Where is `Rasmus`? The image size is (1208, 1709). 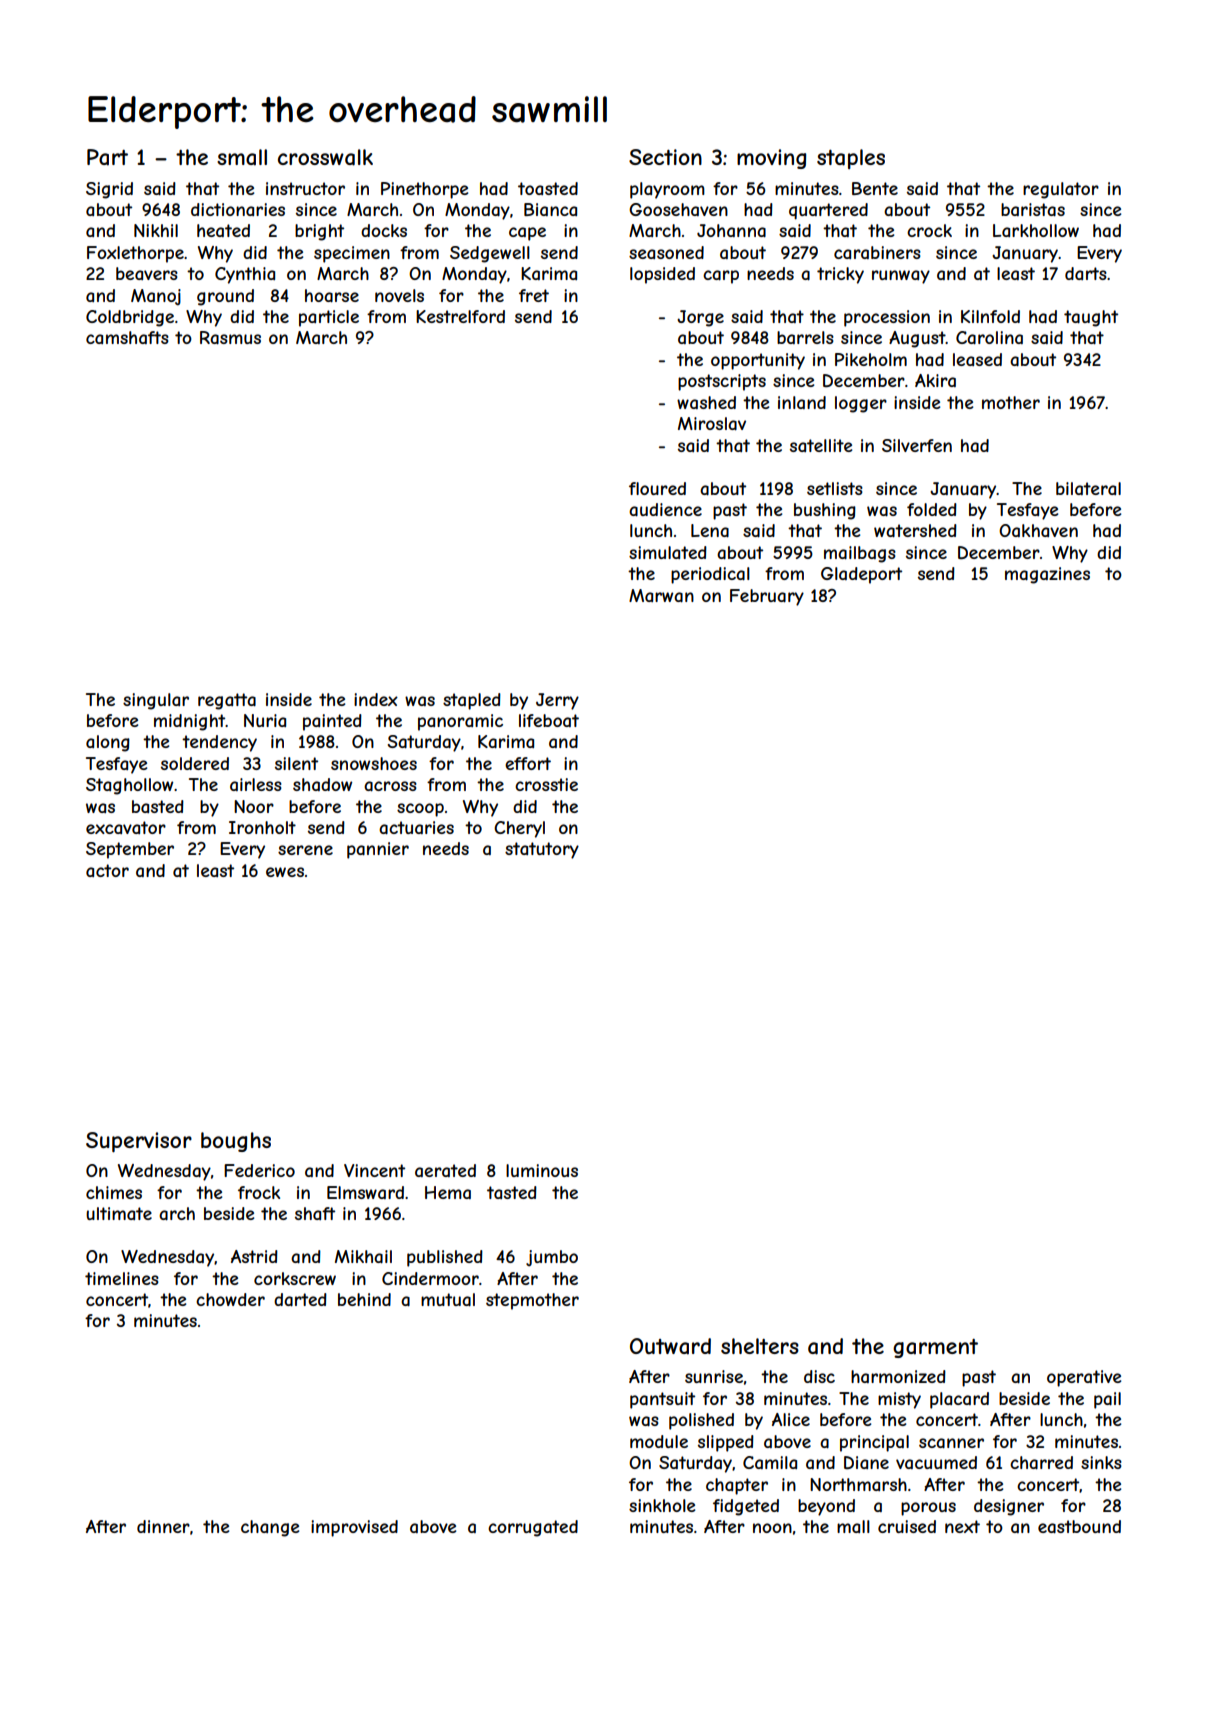
Rasmus is located at coordinates (230, 337).
